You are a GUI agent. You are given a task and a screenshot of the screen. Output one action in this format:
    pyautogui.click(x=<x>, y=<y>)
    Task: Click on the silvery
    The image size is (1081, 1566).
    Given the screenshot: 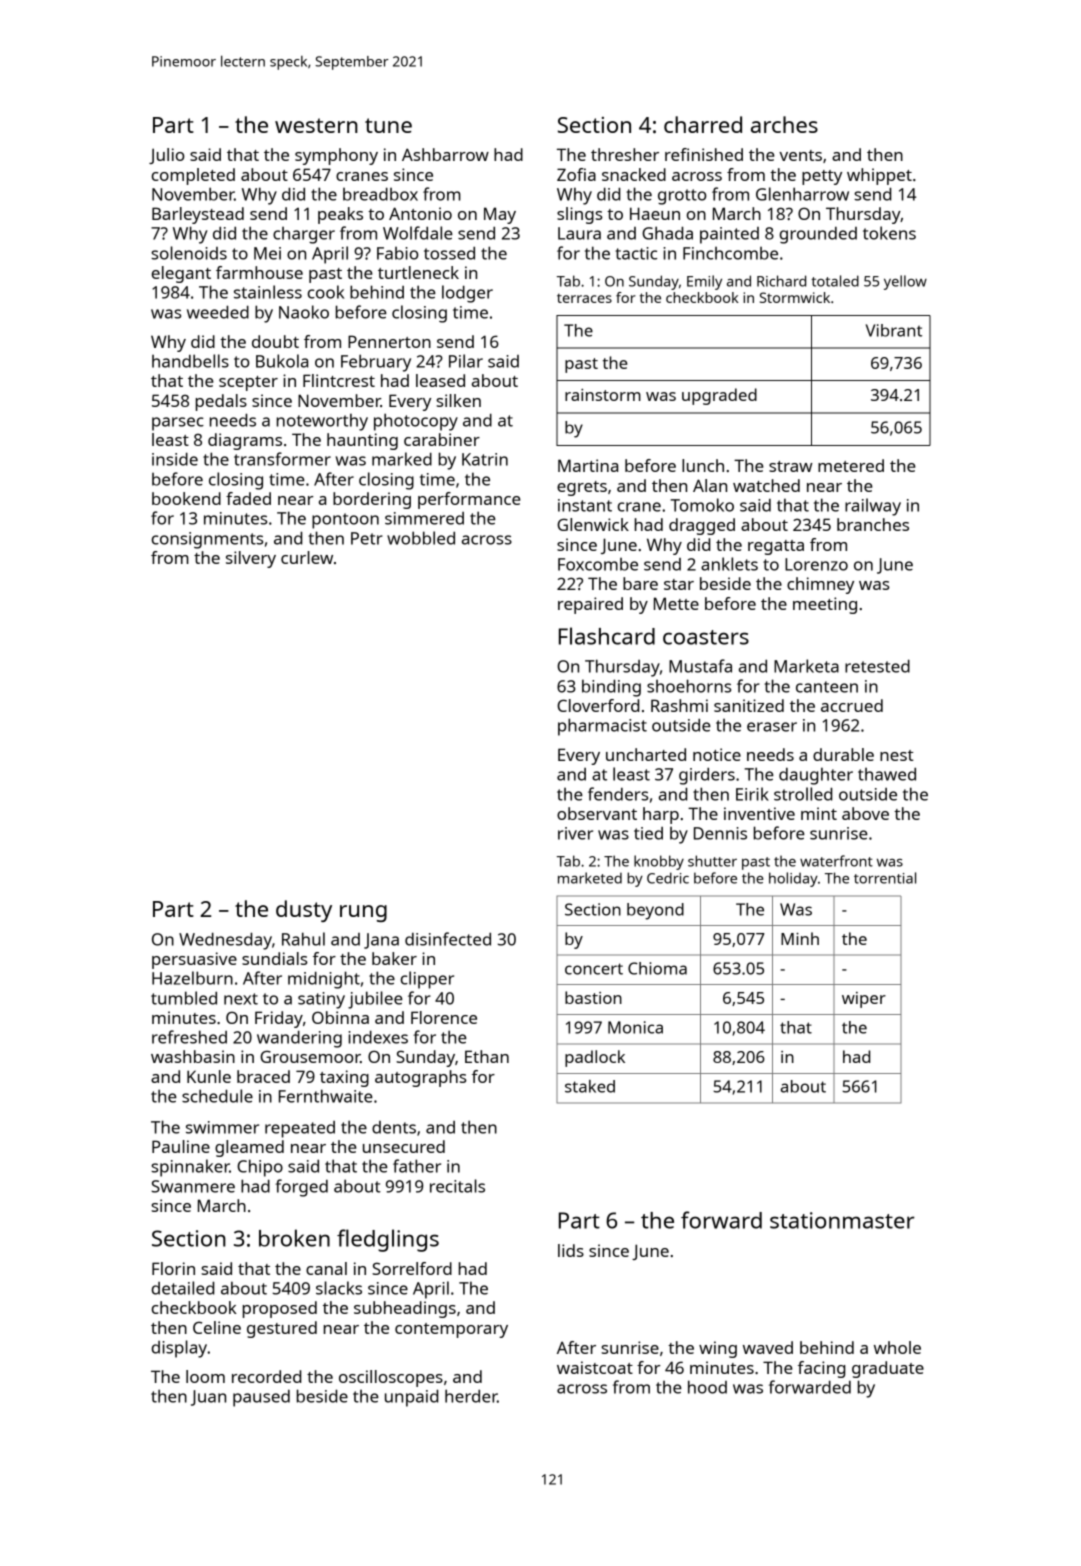 What is the action you would take?
    pyautogui.click(x=251, y=559)
